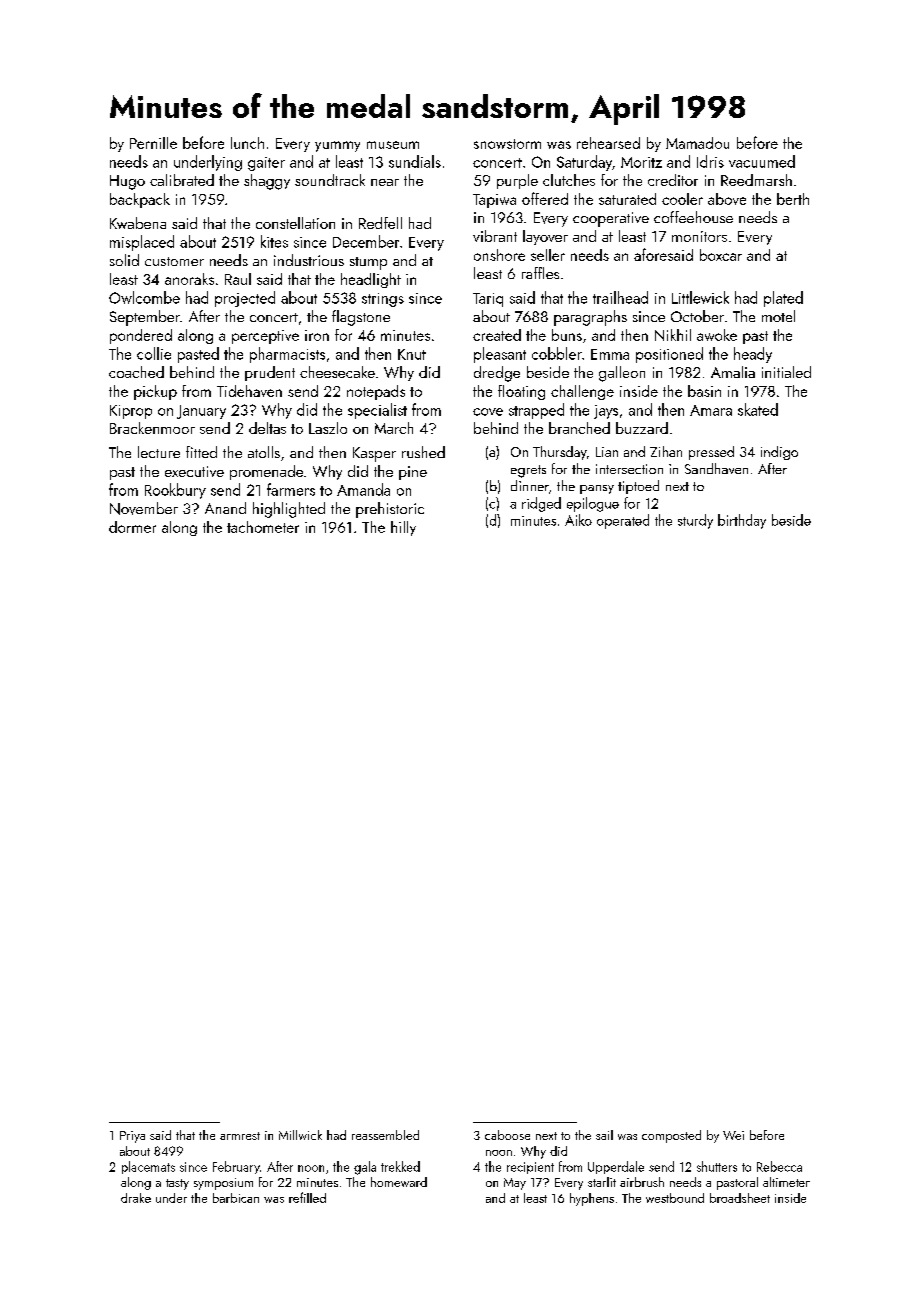 The image size is (924, 1308). Describe the element at coordinates (671, 1136) in the screenshot. I see `composted` at that location.
